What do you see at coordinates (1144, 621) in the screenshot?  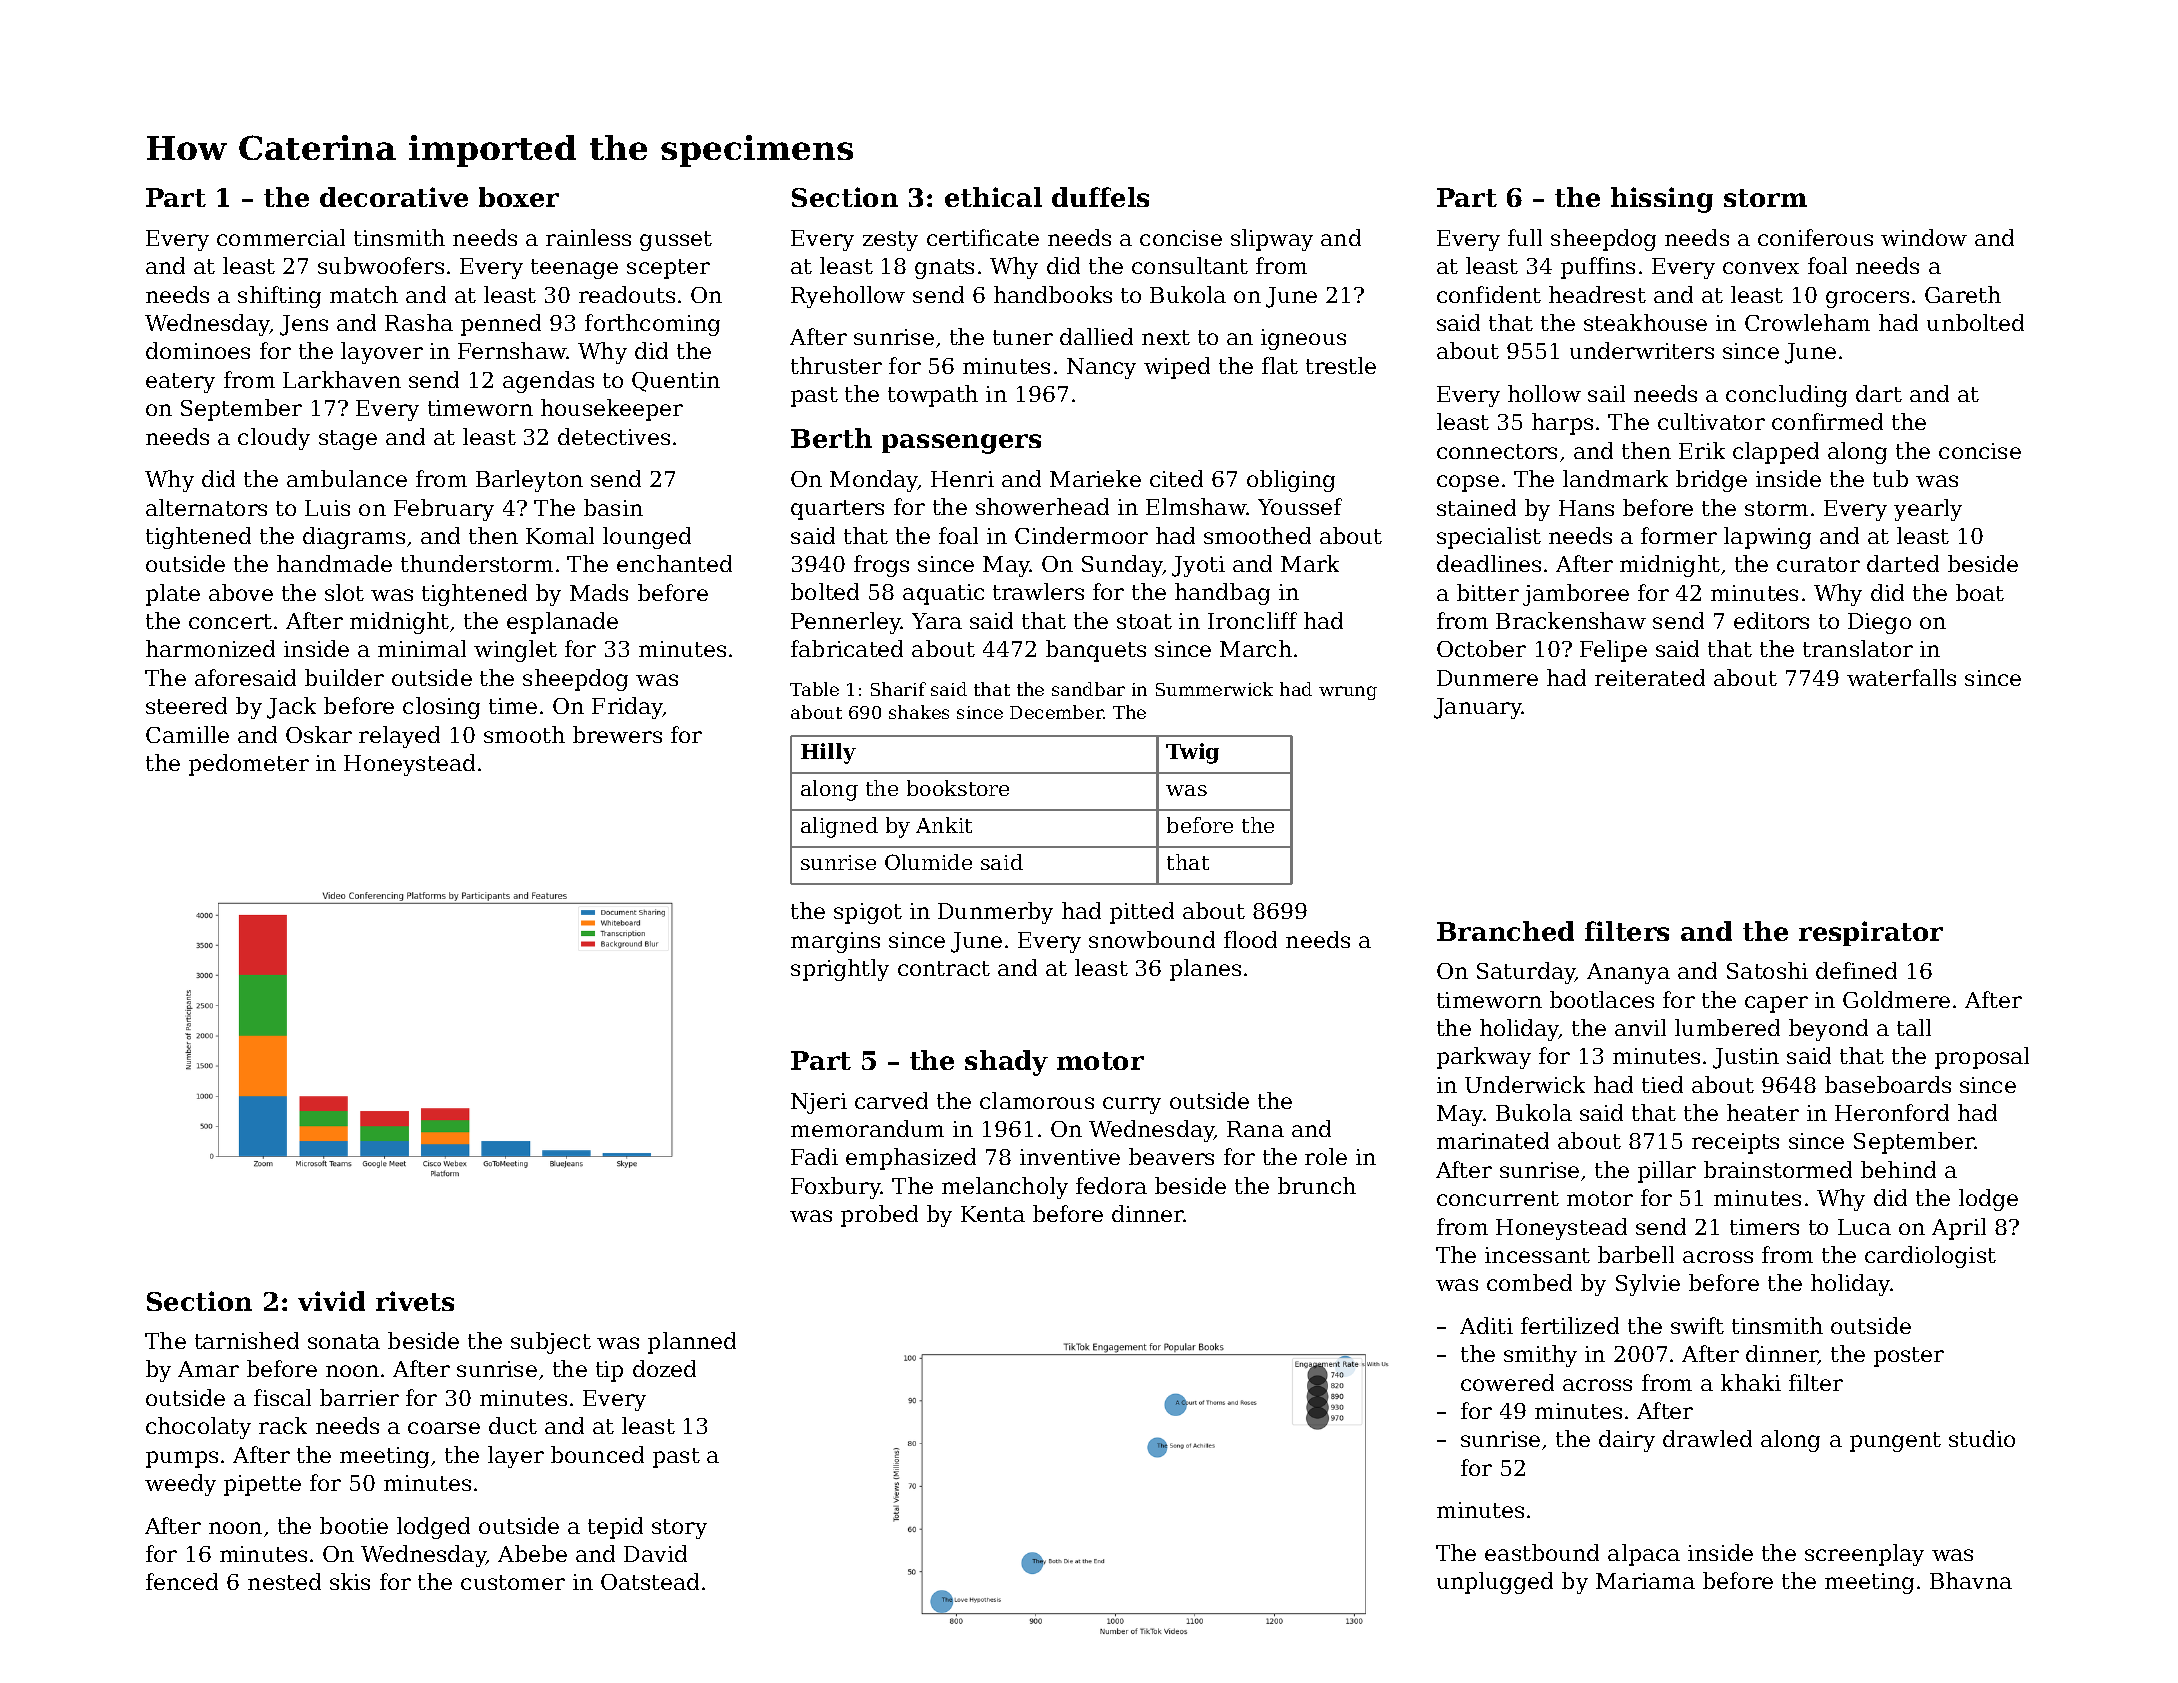 I see `stoat` at bounding box center [1144, 621].
